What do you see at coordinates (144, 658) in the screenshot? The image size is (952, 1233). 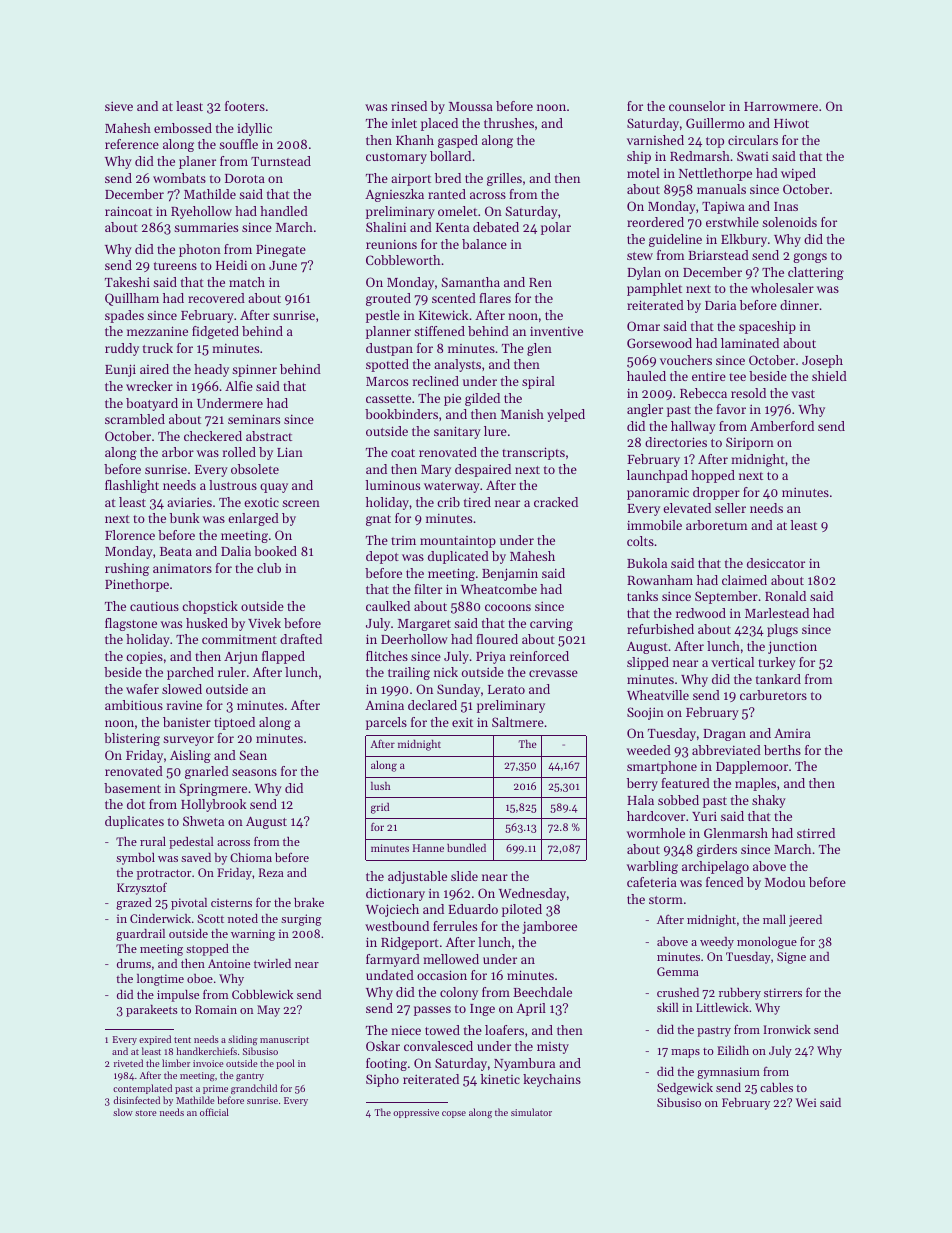 I see `copies` at bounding box center [144, 658].
